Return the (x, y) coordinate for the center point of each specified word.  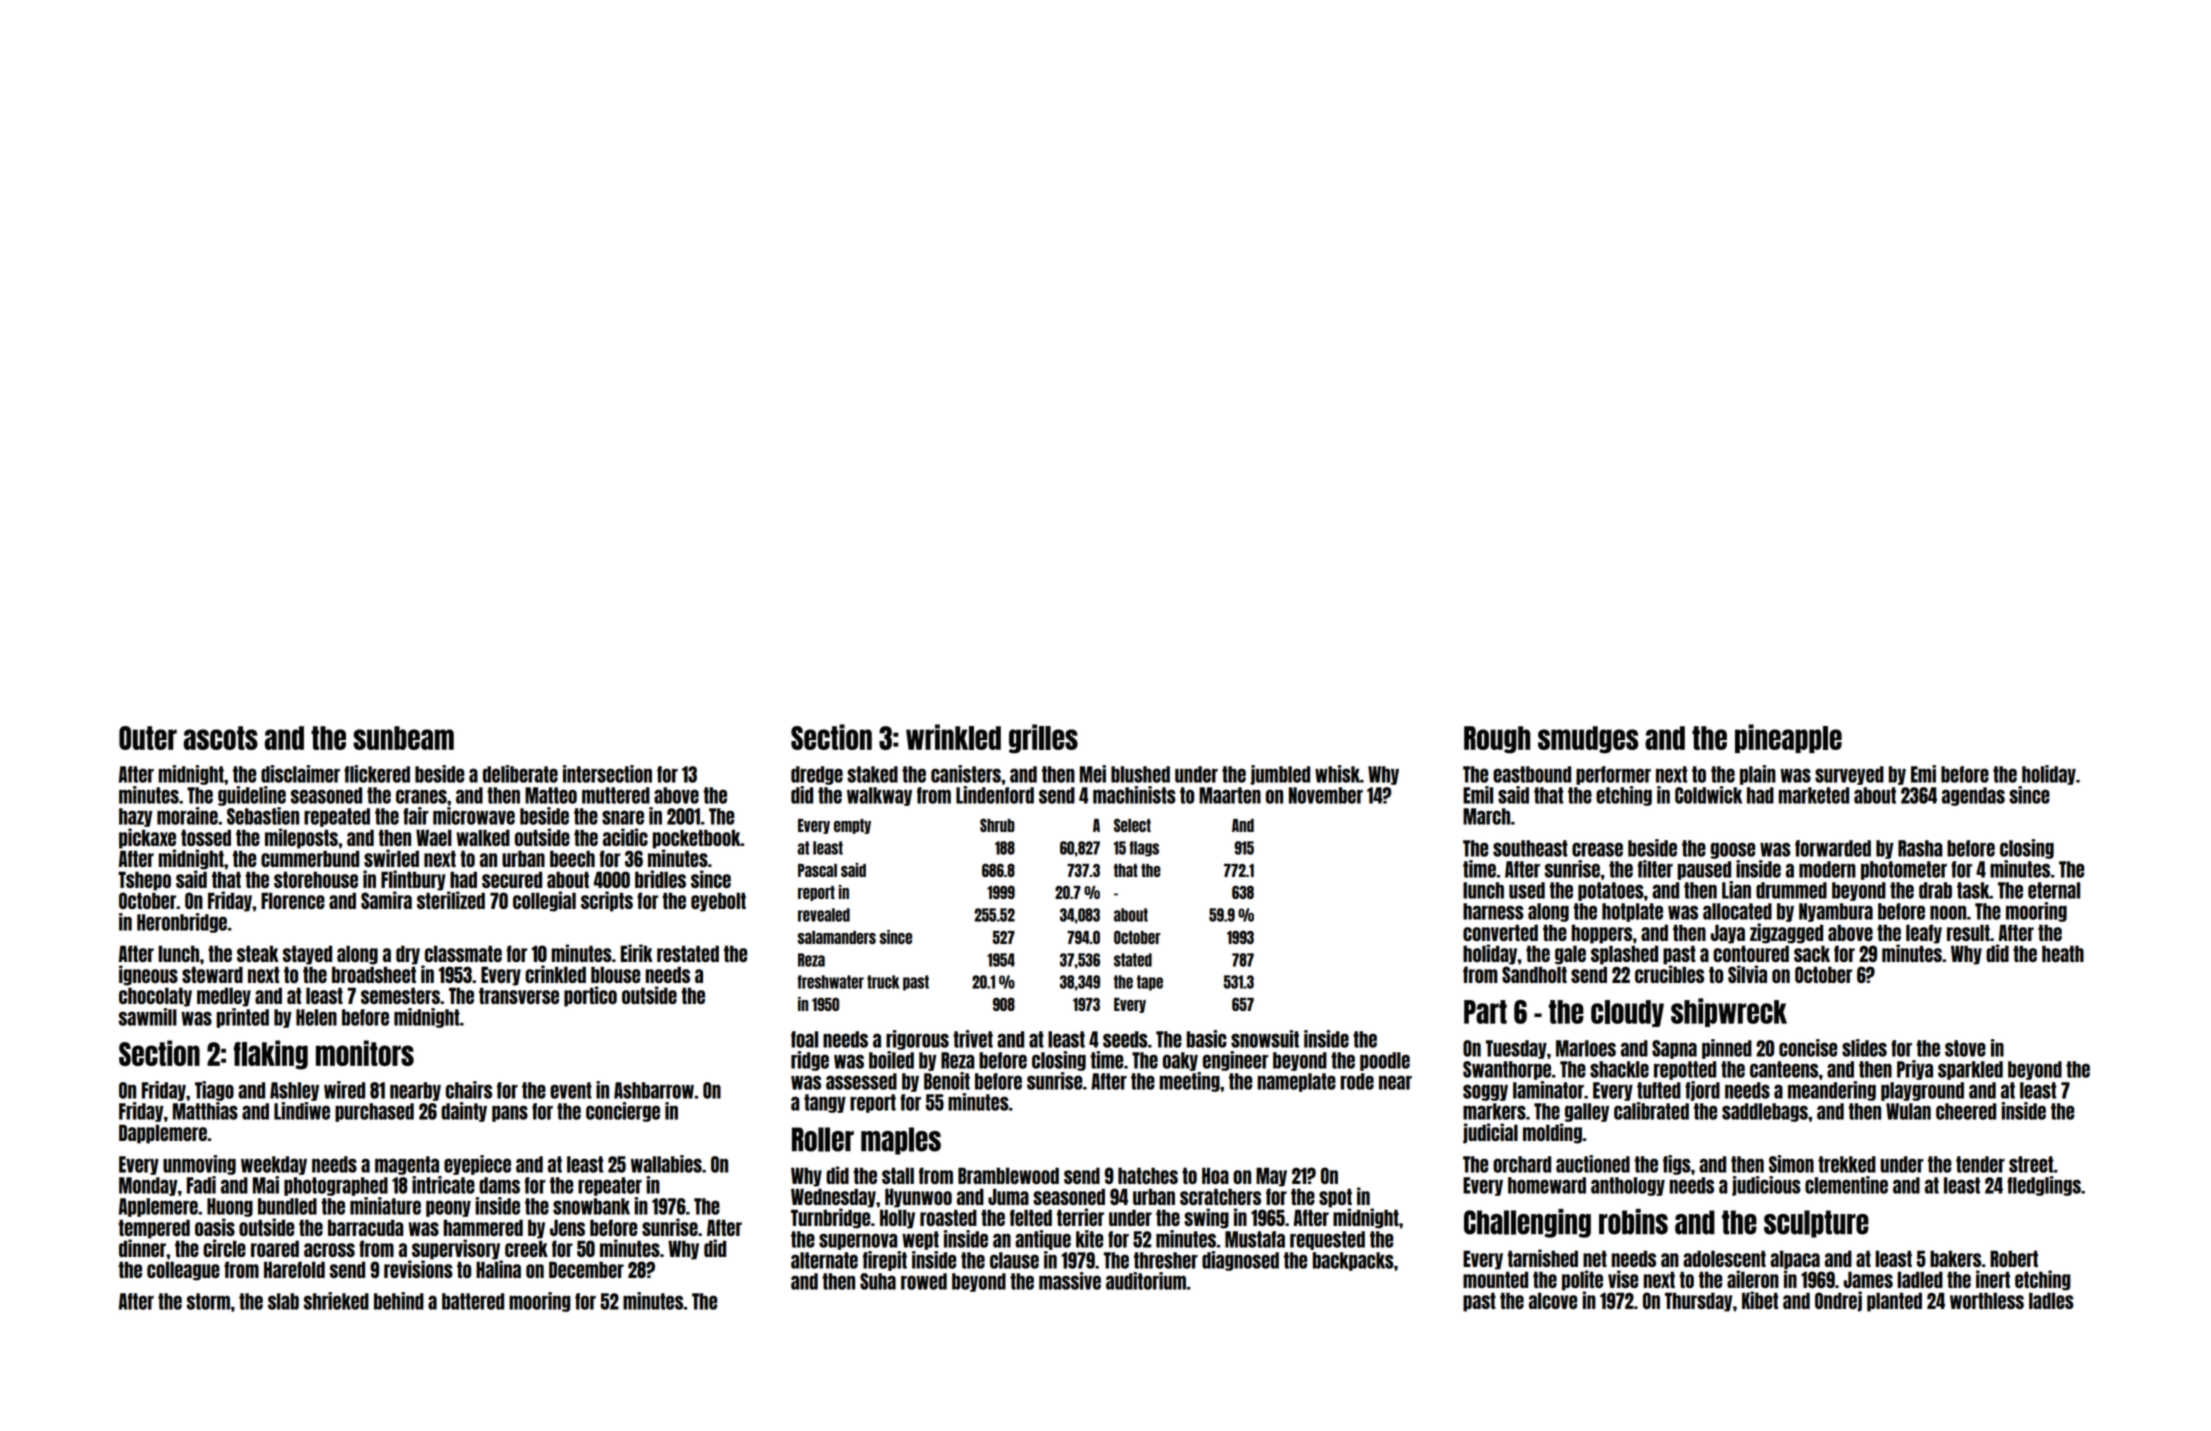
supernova (858, 1241)
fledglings (2044, 1186)
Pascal (817, 870)
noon (1948, 912)
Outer (148, 738)
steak (258, 953)
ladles (2051, 1300)
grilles (1043, 739)
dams (499, 1185)
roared (275, 1248)
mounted (1495, 1279)
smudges (1588, 740)
